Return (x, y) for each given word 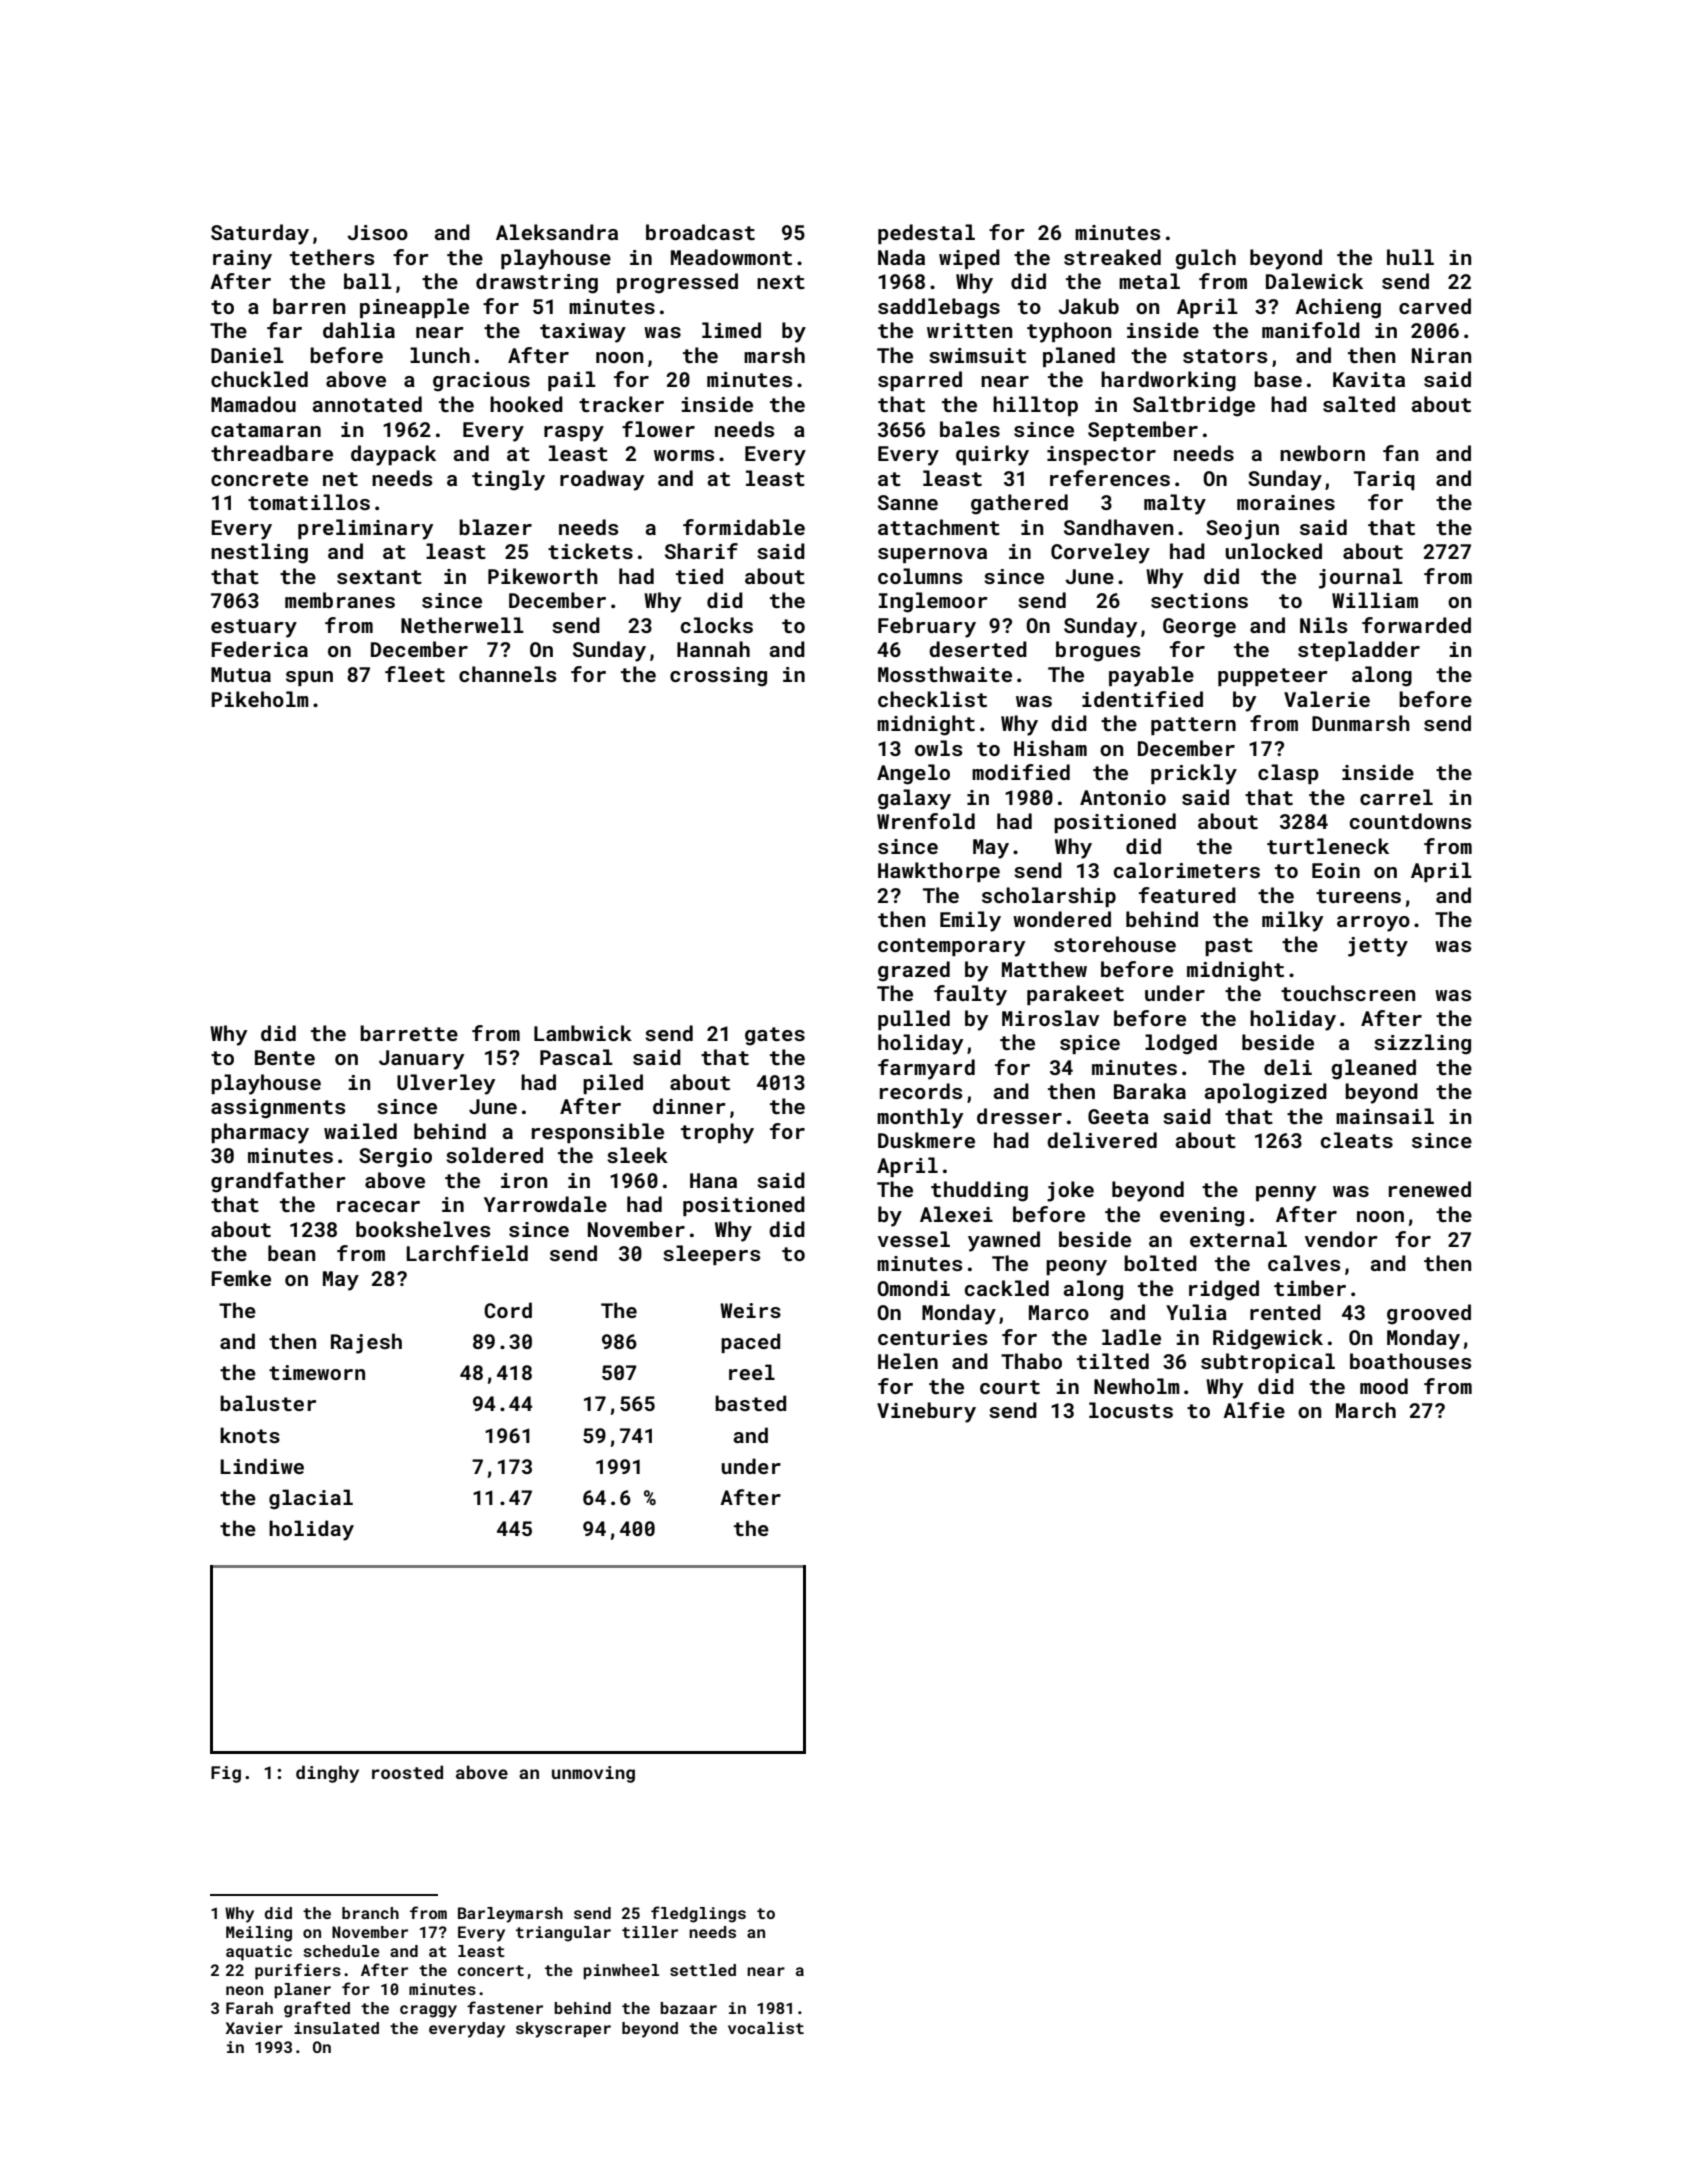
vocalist (766, 2028)
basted (750, 1403)
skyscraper (563, 2030)
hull (1410, 257)
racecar (378, 1206)
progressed (677, 283)
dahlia (359, 330)
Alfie (1254, 1410)
